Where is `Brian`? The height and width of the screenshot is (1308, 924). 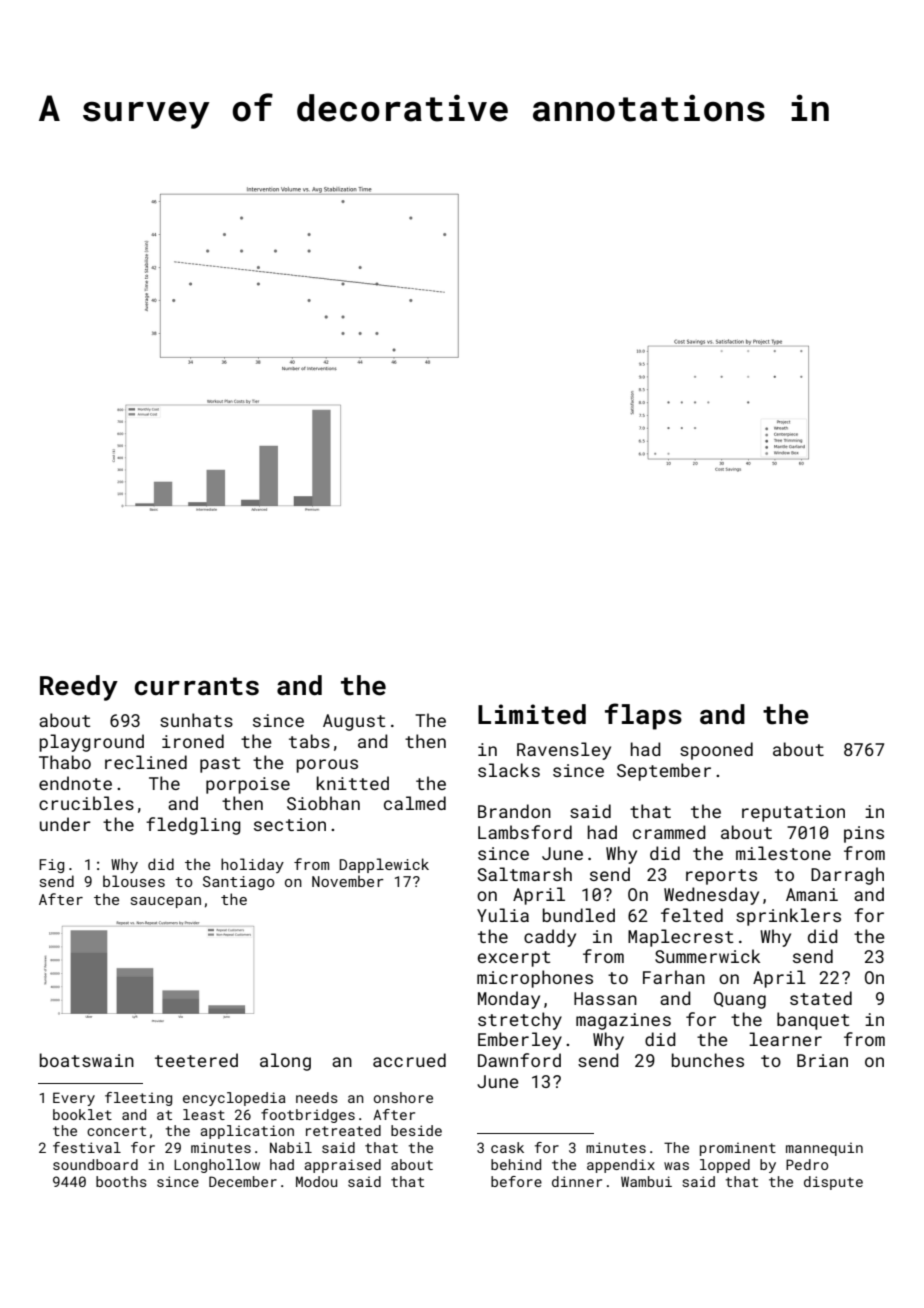 Brian is located at coordinates (822, 1060).
